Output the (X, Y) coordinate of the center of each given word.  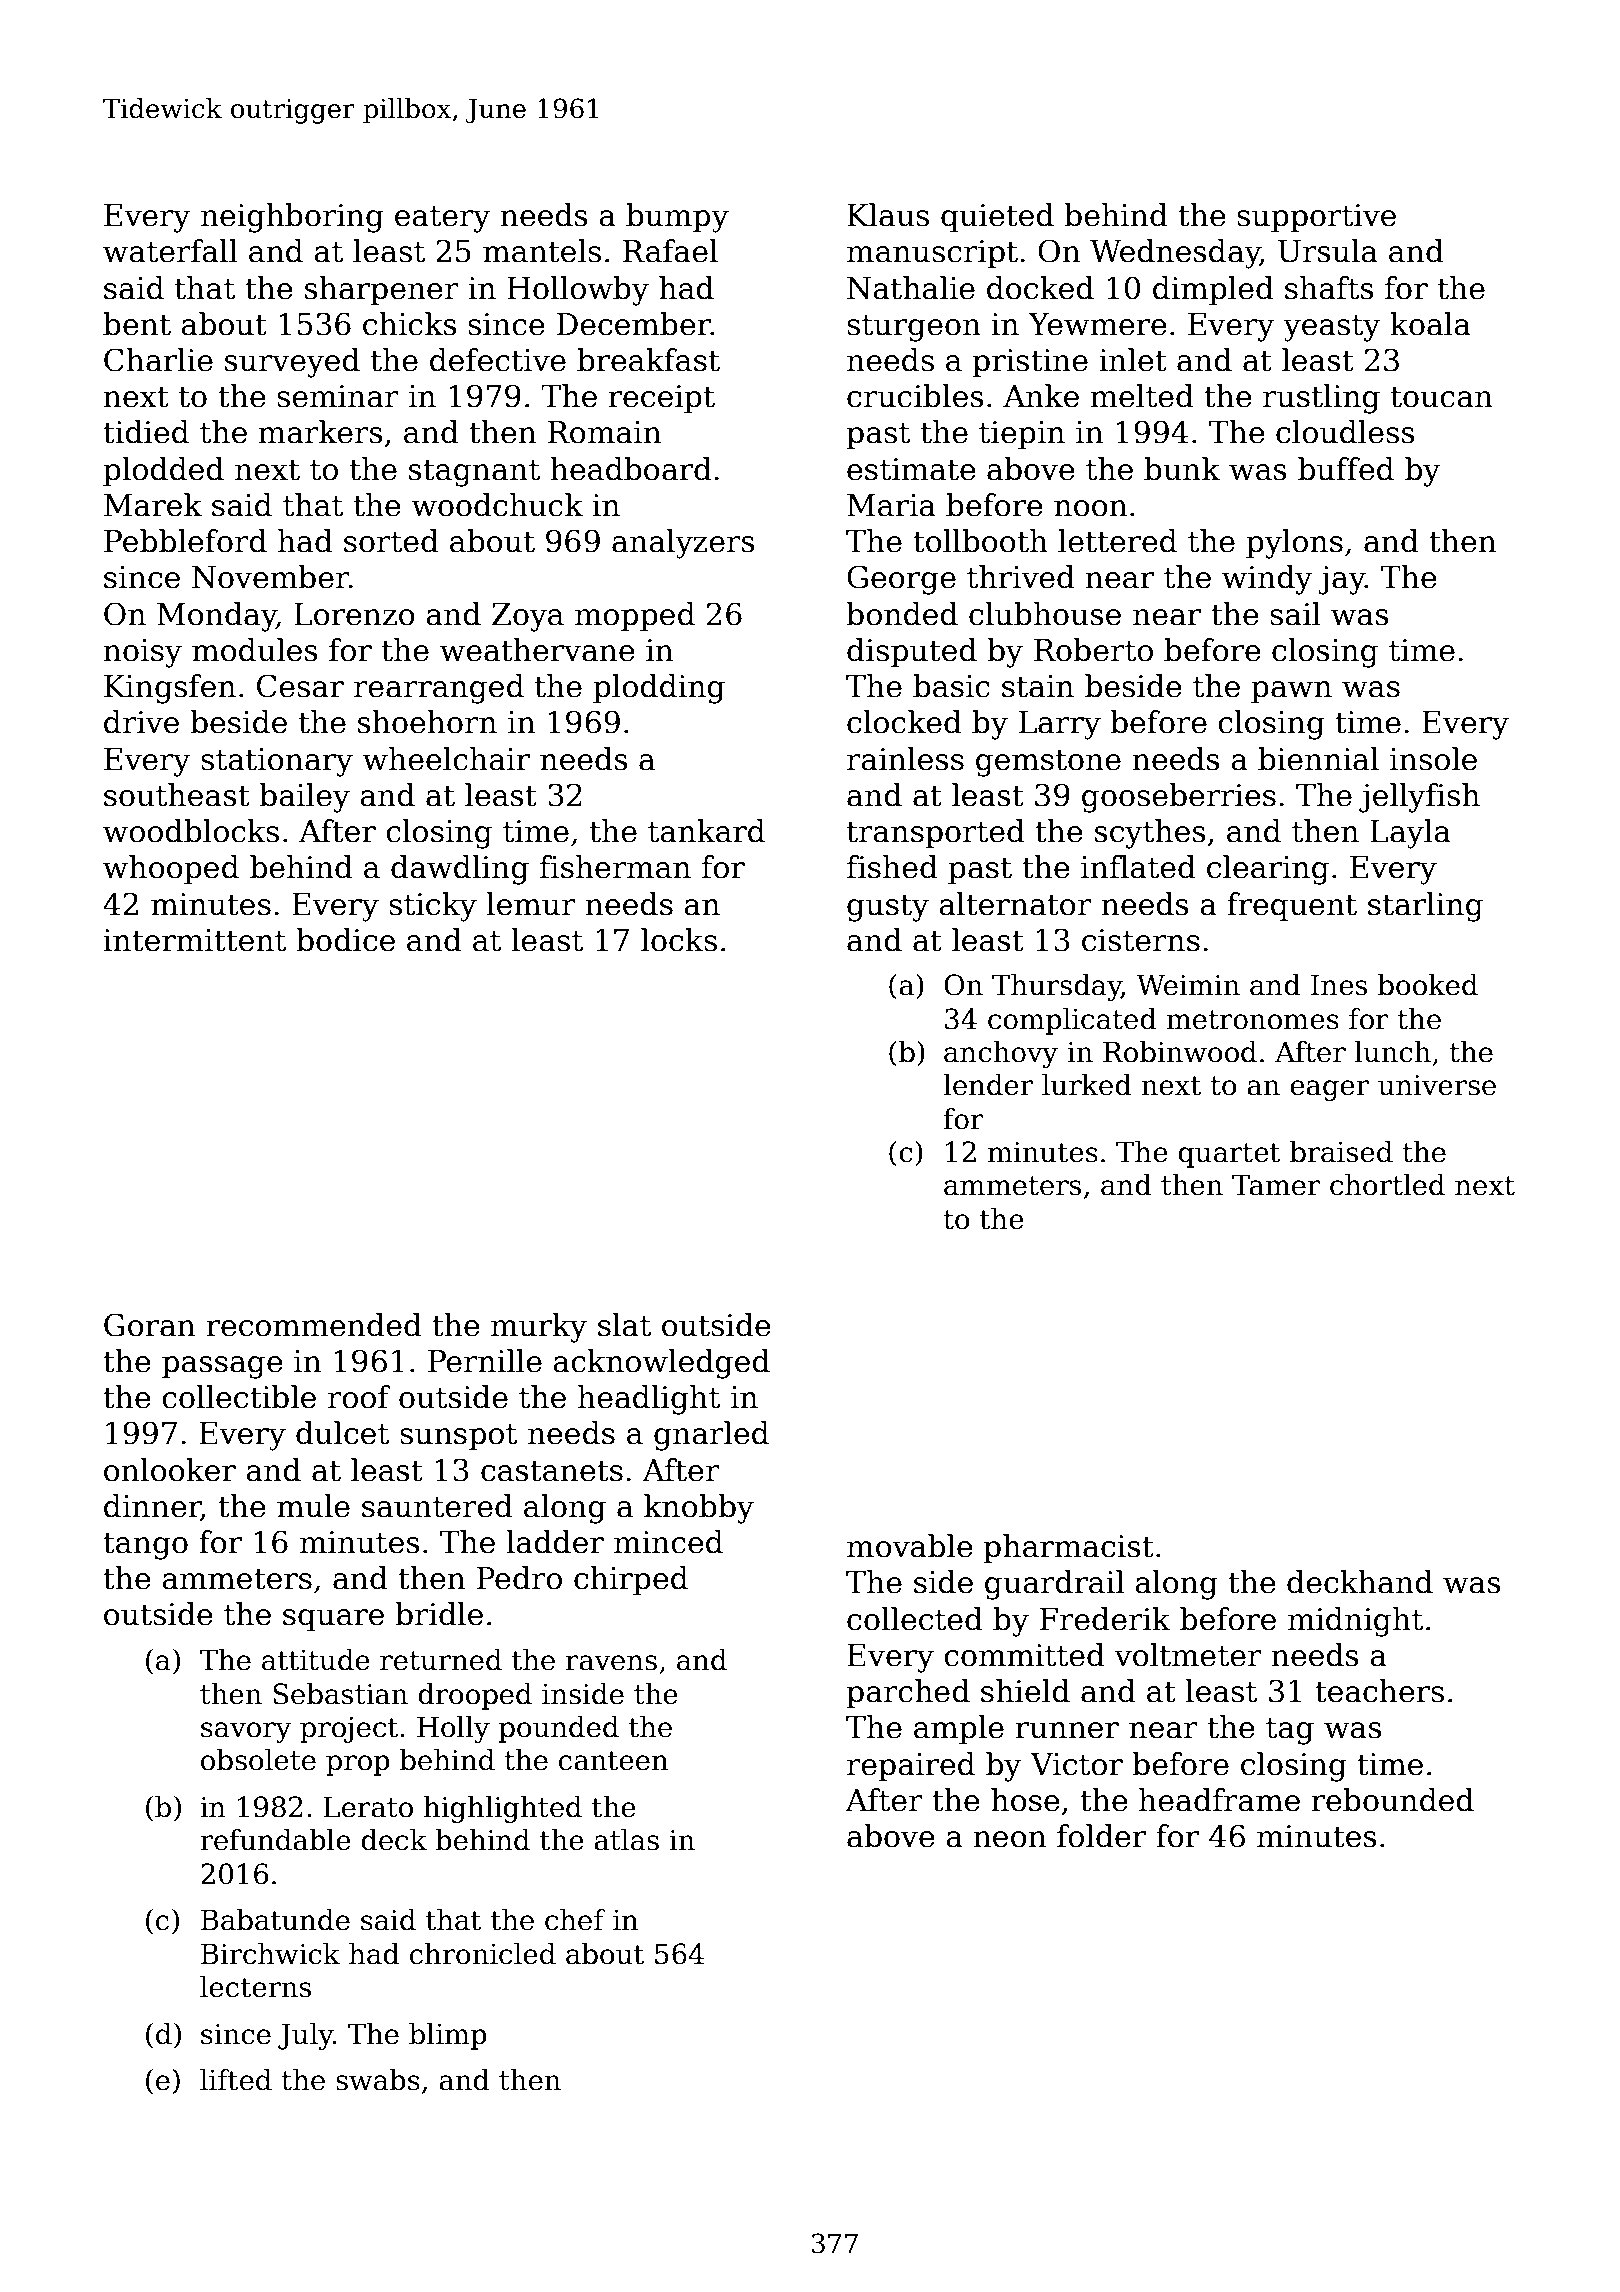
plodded (163, 471)
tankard (706, 831)
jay (1341, 580)
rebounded (1392, 1800)
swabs (378, 2080)
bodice (346, 940)
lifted (236, 2080)
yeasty (1332, 328)
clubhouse (1045, 614)
